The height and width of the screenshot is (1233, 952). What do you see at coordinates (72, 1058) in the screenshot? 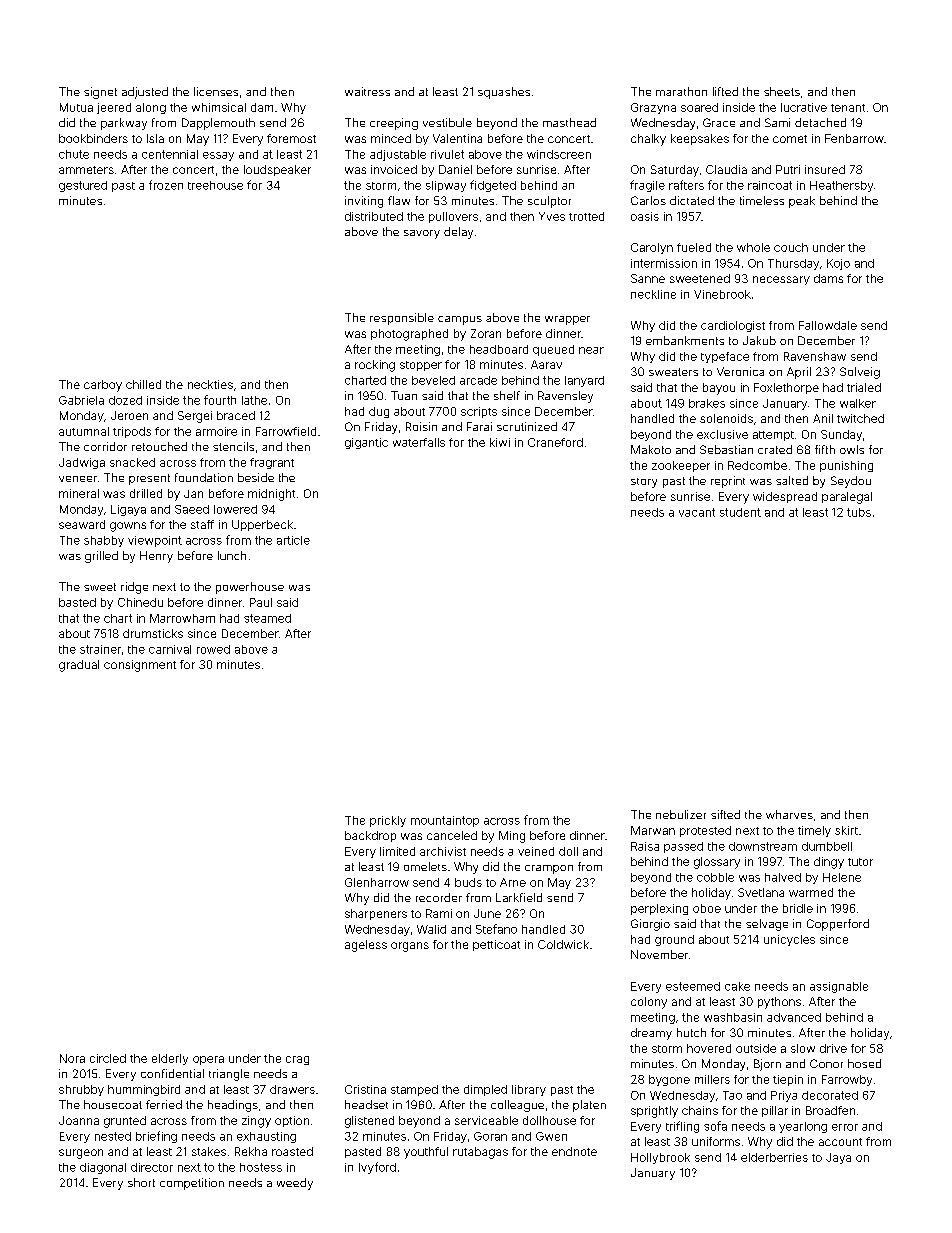
I see `Nora` at bounding box center [72, 1058].
